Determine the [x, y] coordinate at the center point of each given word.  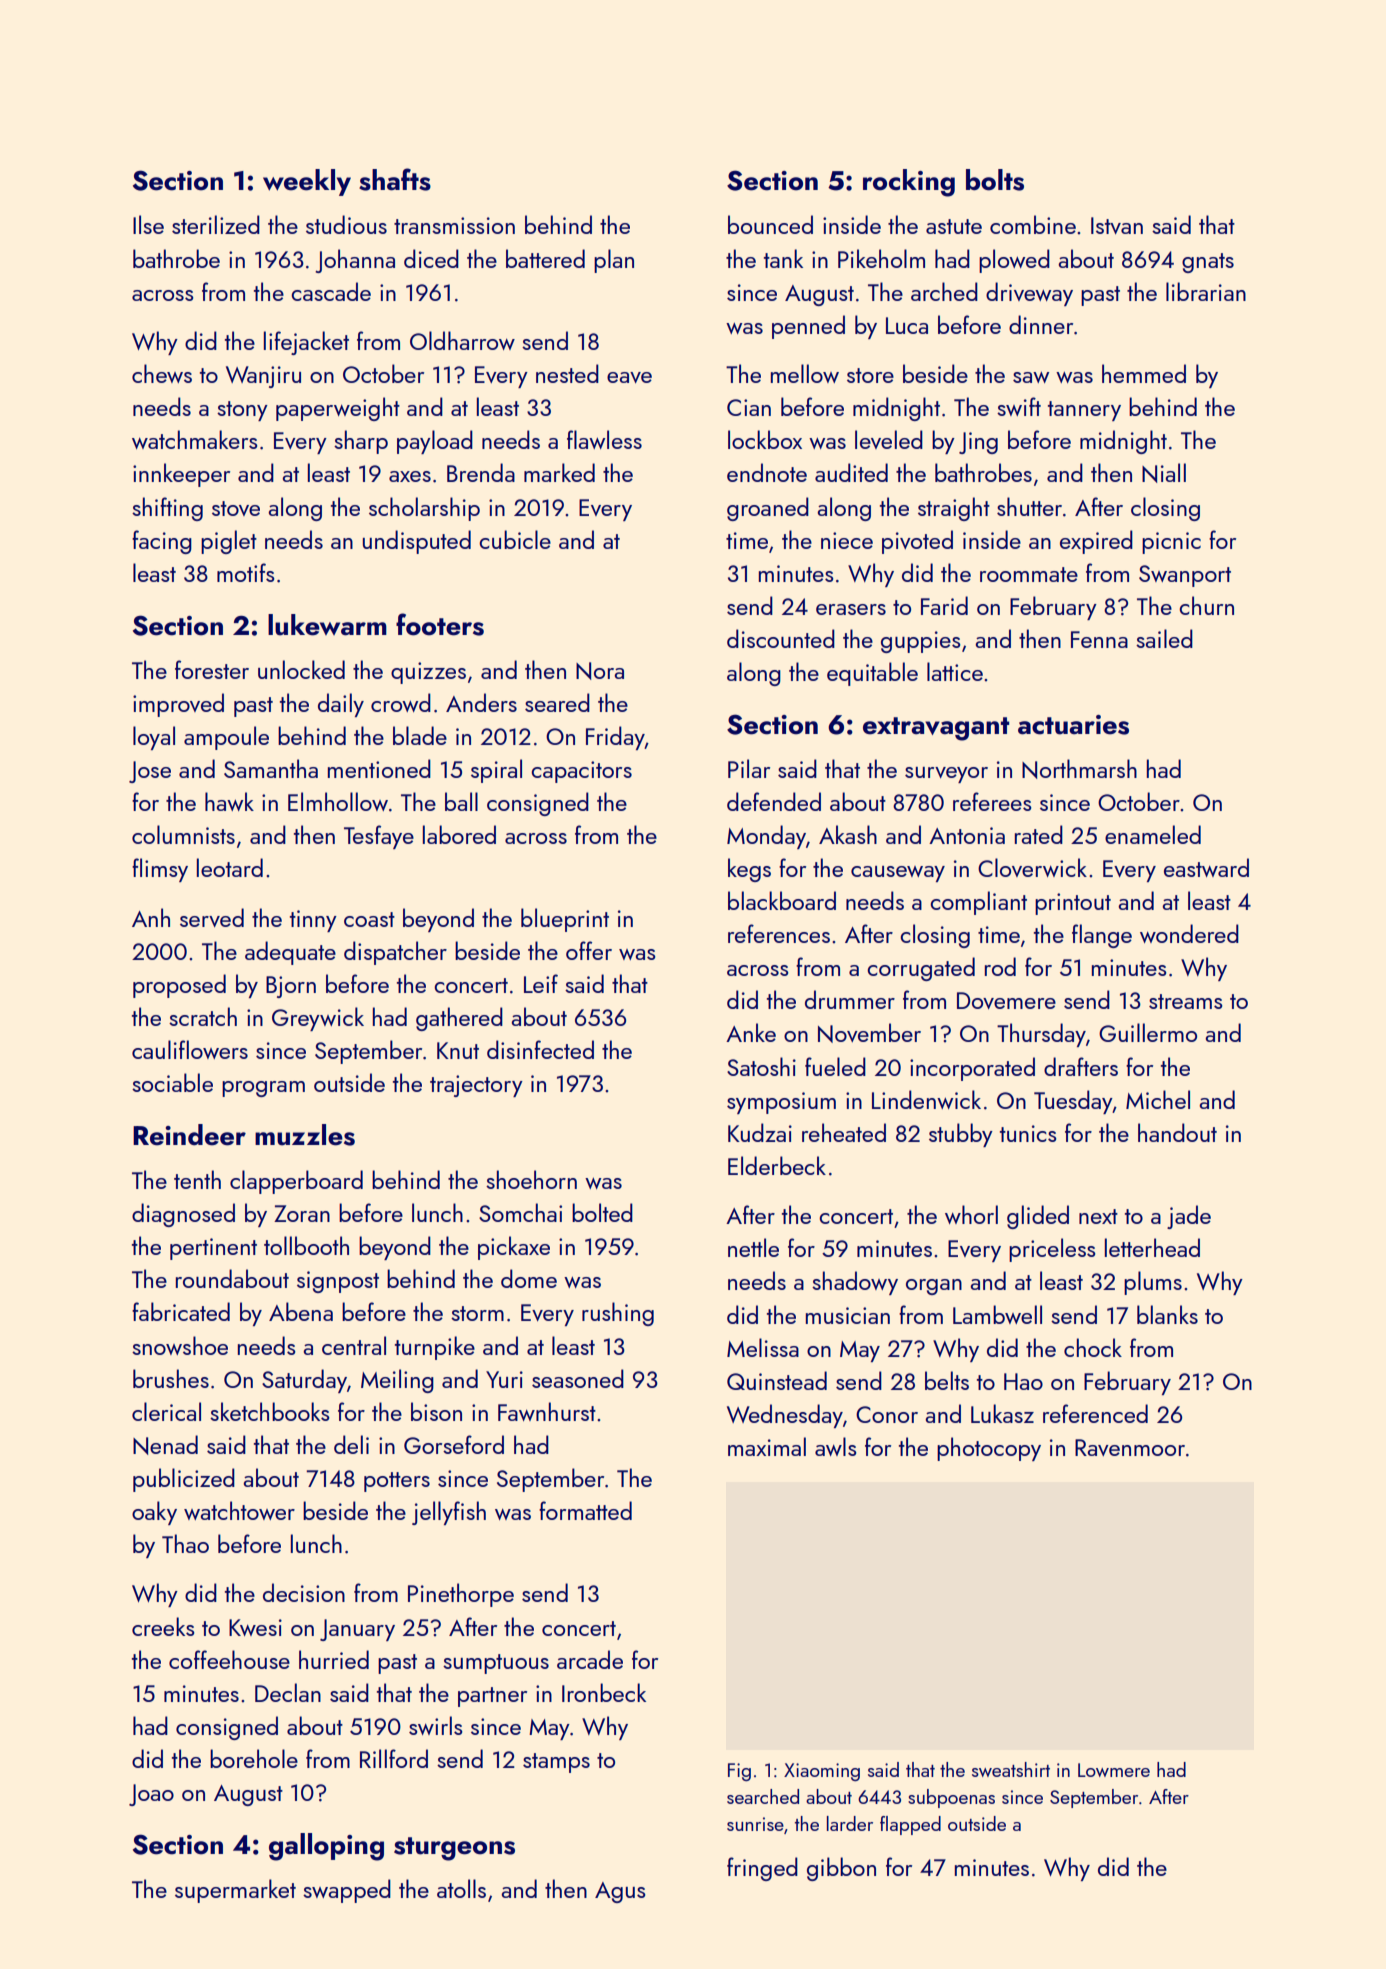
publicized [184, 1480]
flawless [604, 439]
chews [162, 373]
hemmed [1144, 373]
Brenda [481, 472]
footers [440, 624]
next [1098, 1216]
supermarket [235, 1891]
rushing [618, 1314]
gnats [1208, 263]
